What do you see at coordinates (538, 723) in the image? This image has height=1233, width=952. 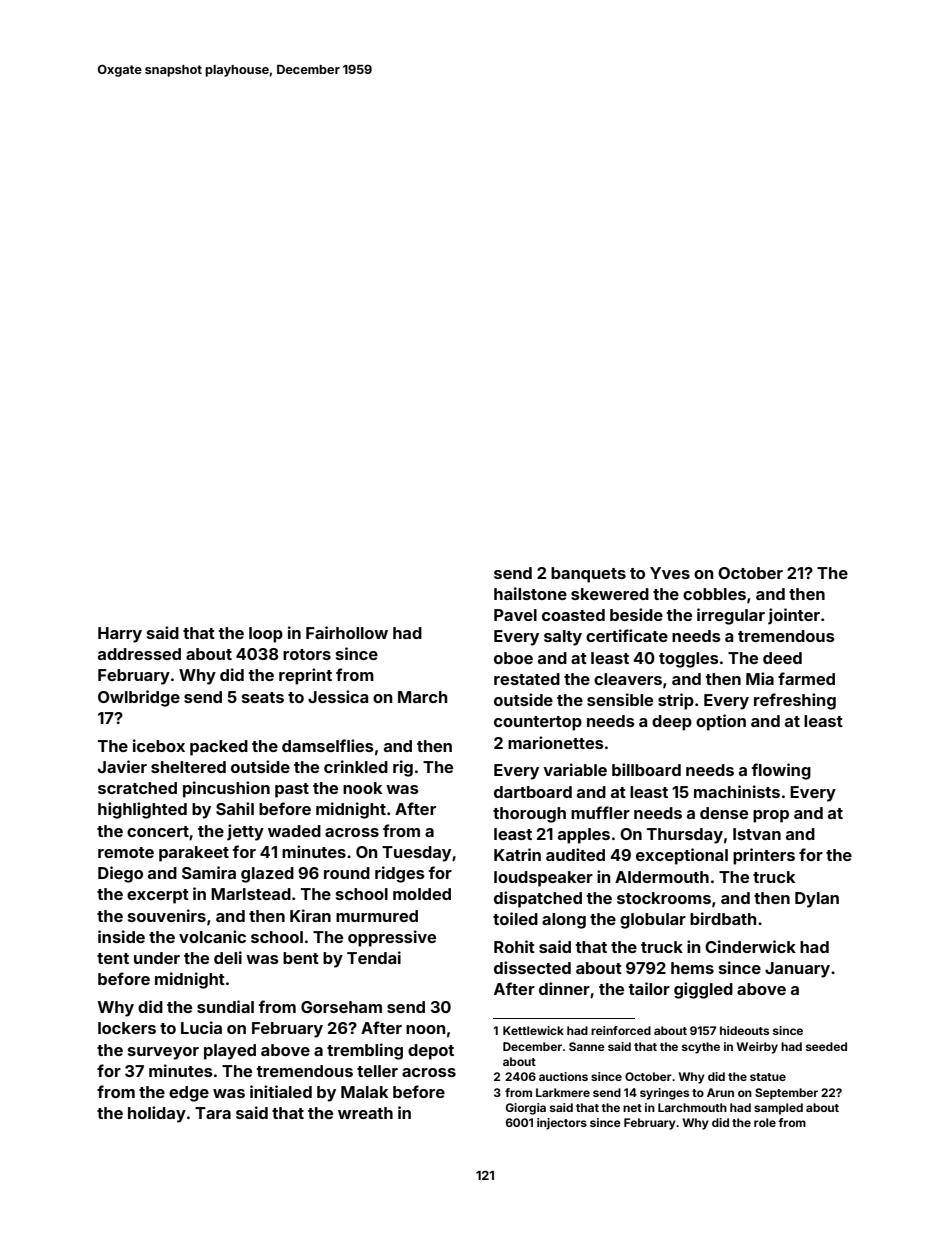 I see `countertop` at bounding box center [538, 723].
